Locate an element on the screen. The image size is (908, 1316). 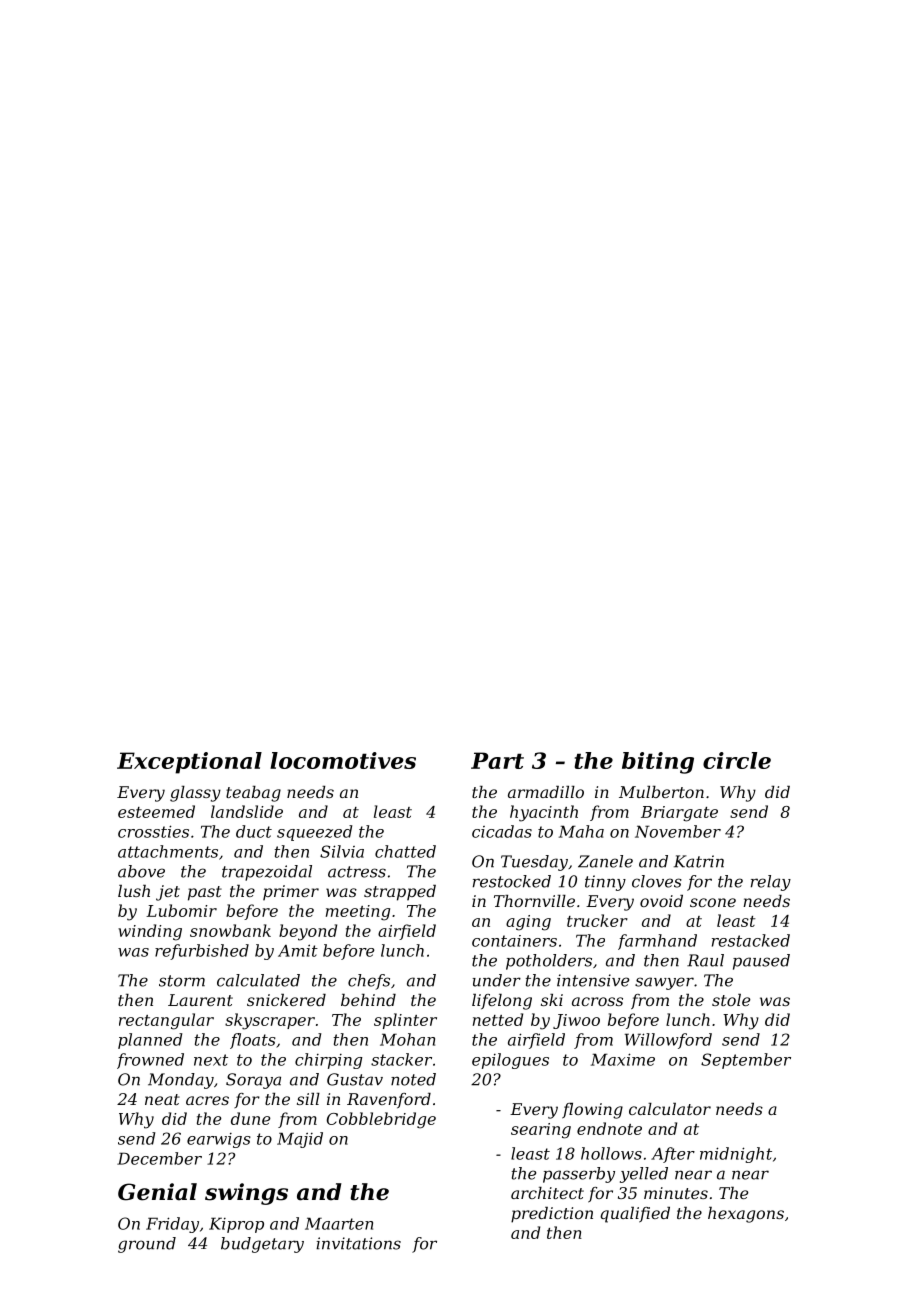
Mulberton is located at coordinates (661, 792).
